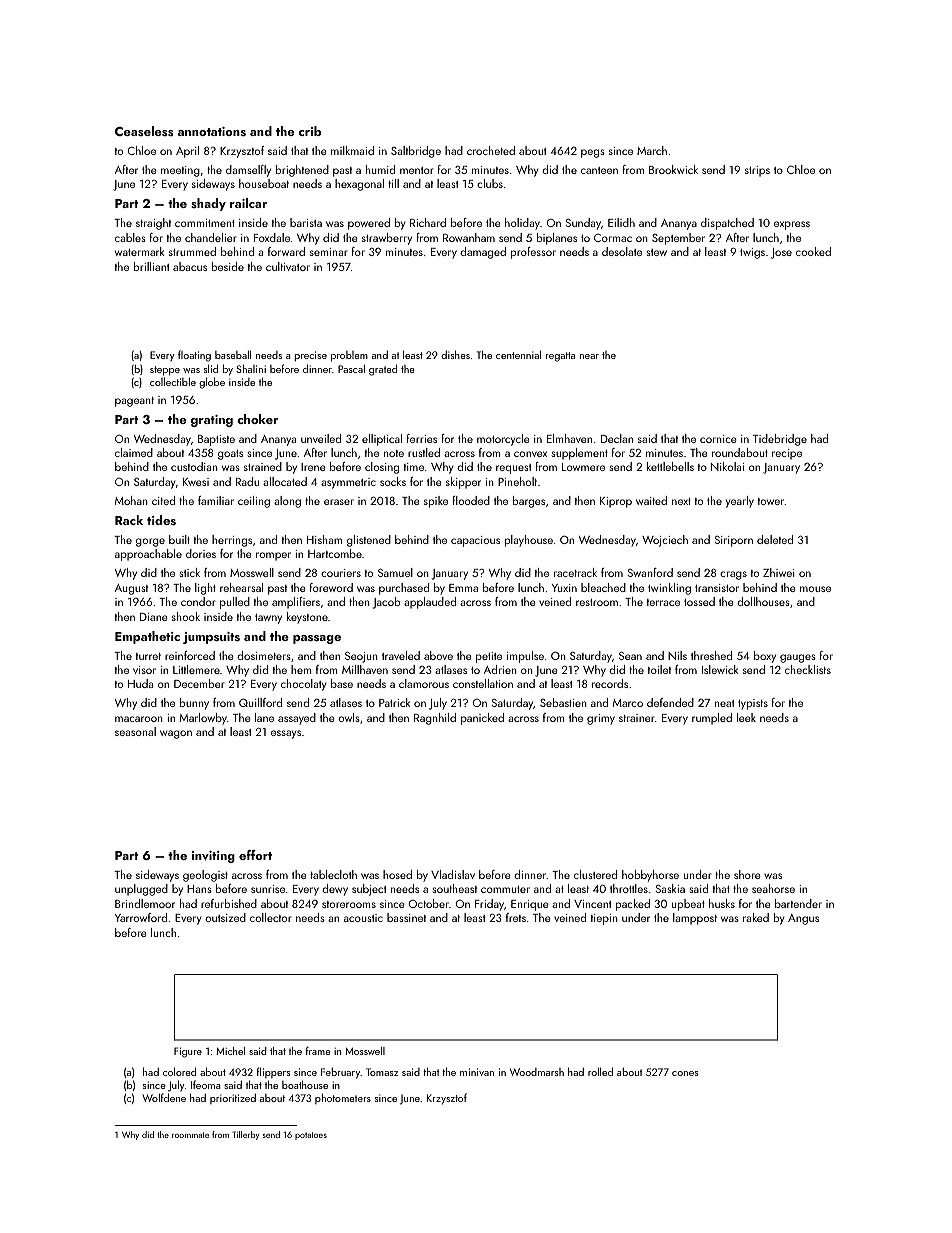  Describe the element at coordinates (589, 356) in the document. I see `near` at that location.
